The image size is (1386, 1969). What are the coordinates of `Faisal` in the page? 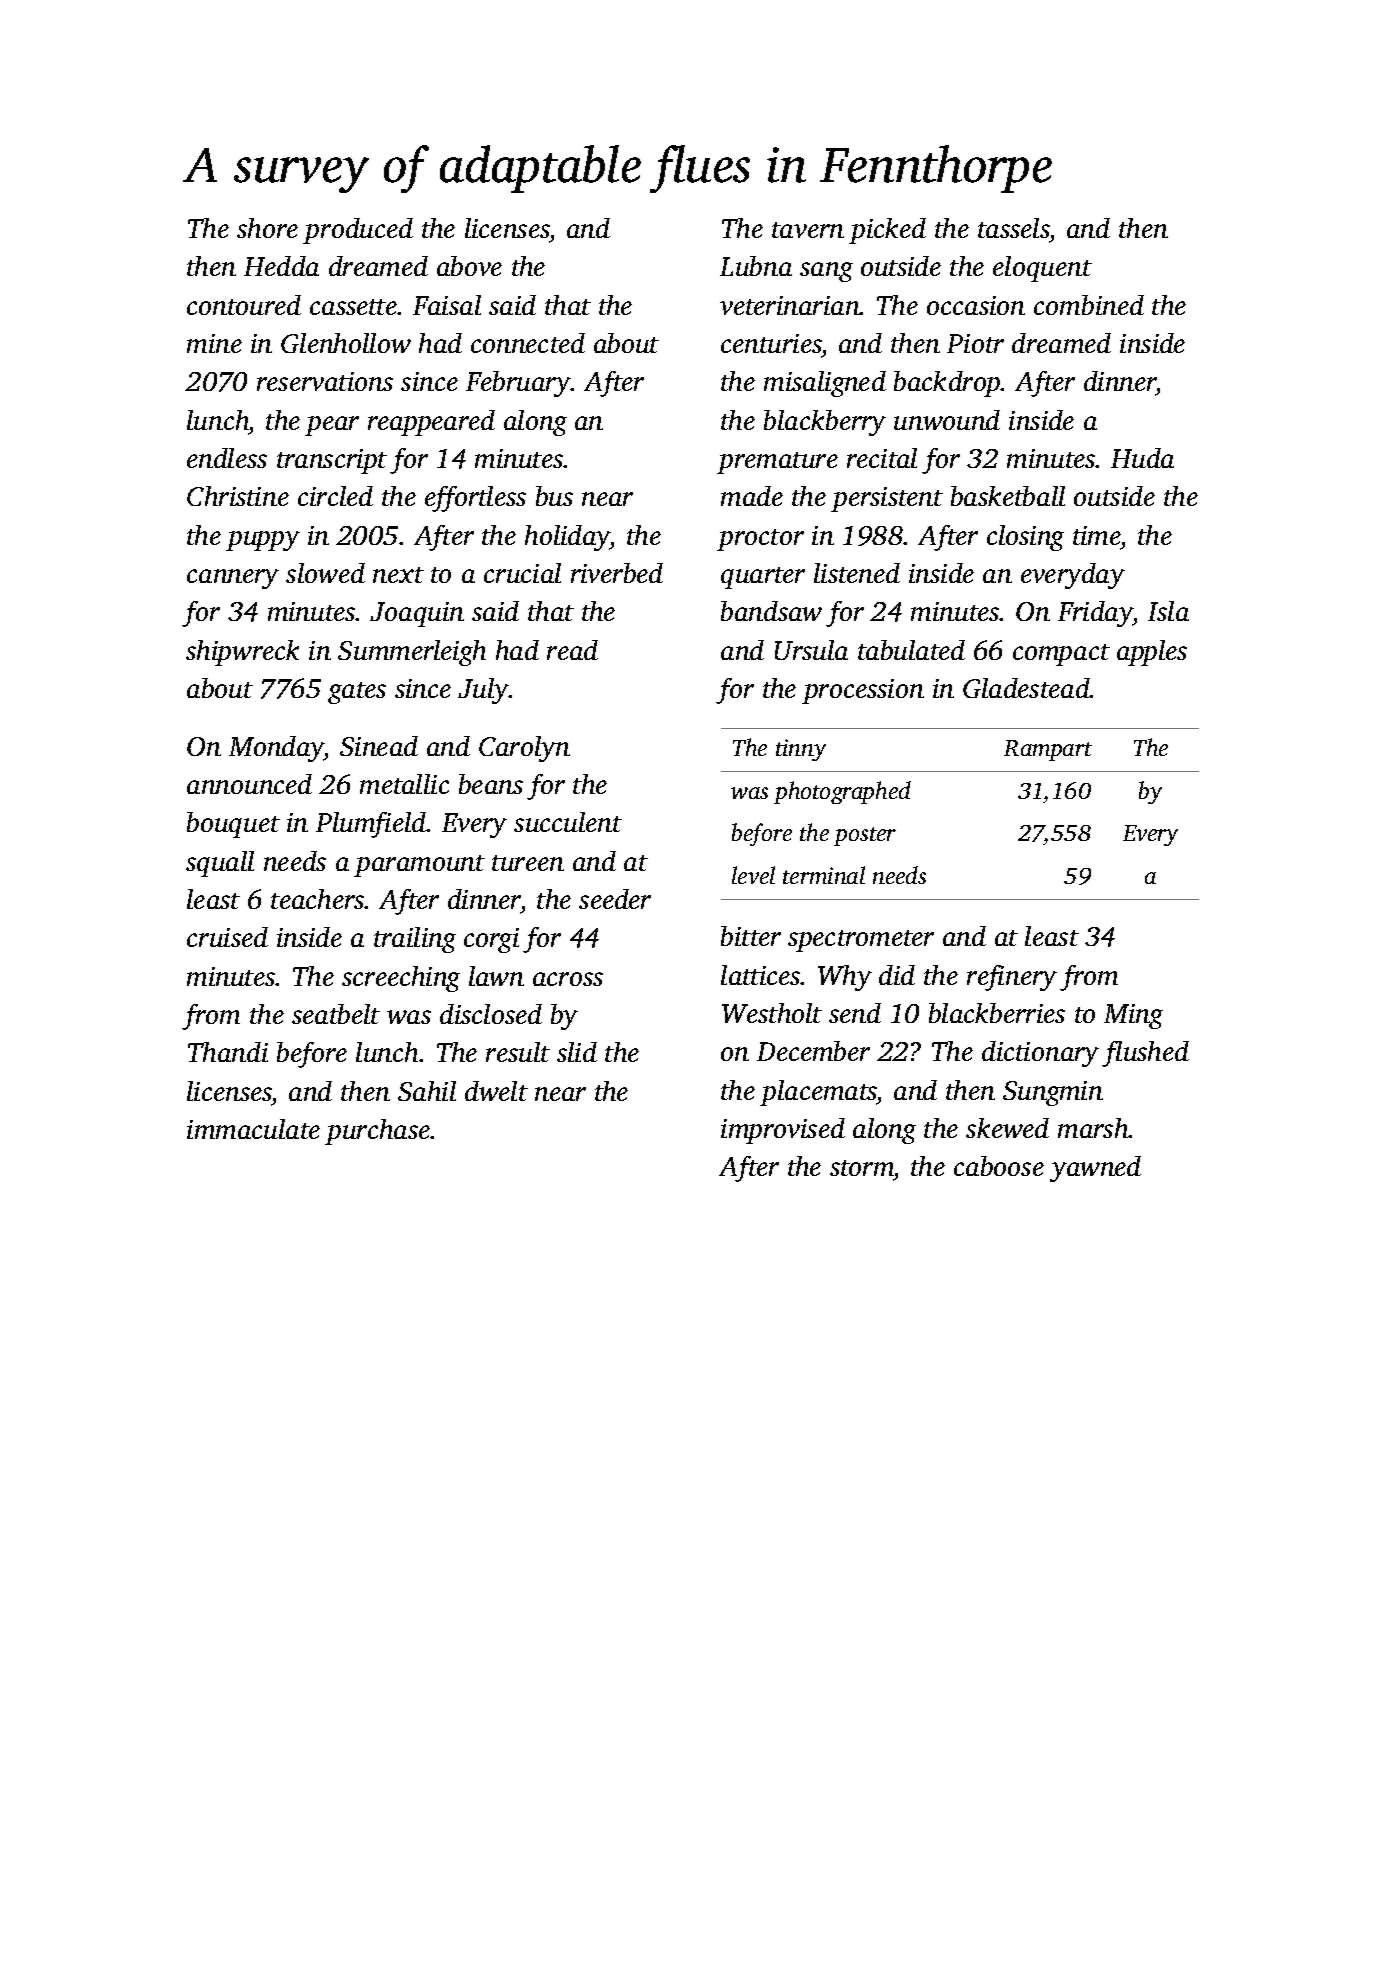 It's located at (447, 305).
